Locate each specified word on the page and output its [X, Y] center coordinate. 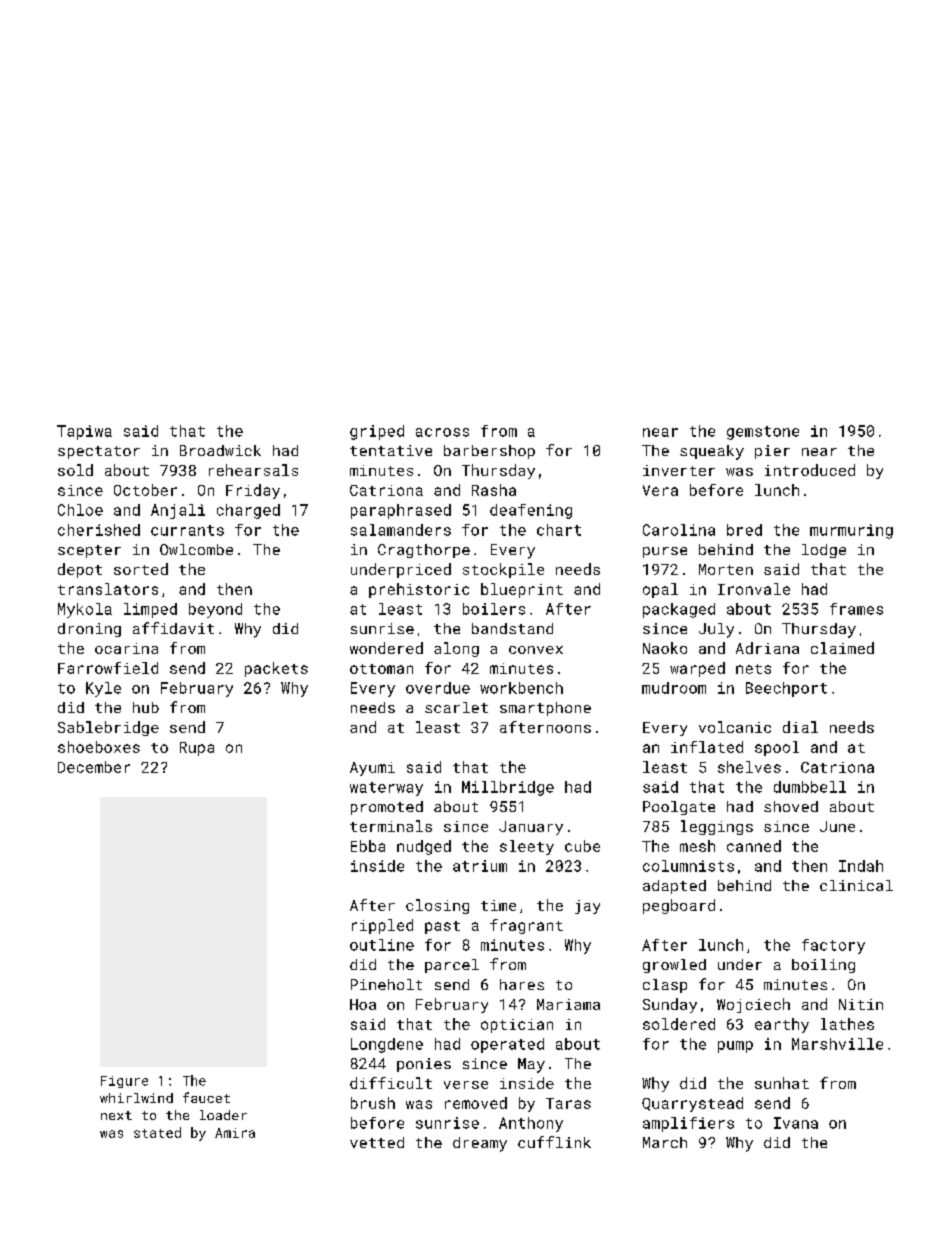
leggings [717, 827]
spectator [99, 452]
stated [157, 1132]
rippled [382, 926]
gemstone [763, 433]
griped [377, 432]
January [531, 828]
